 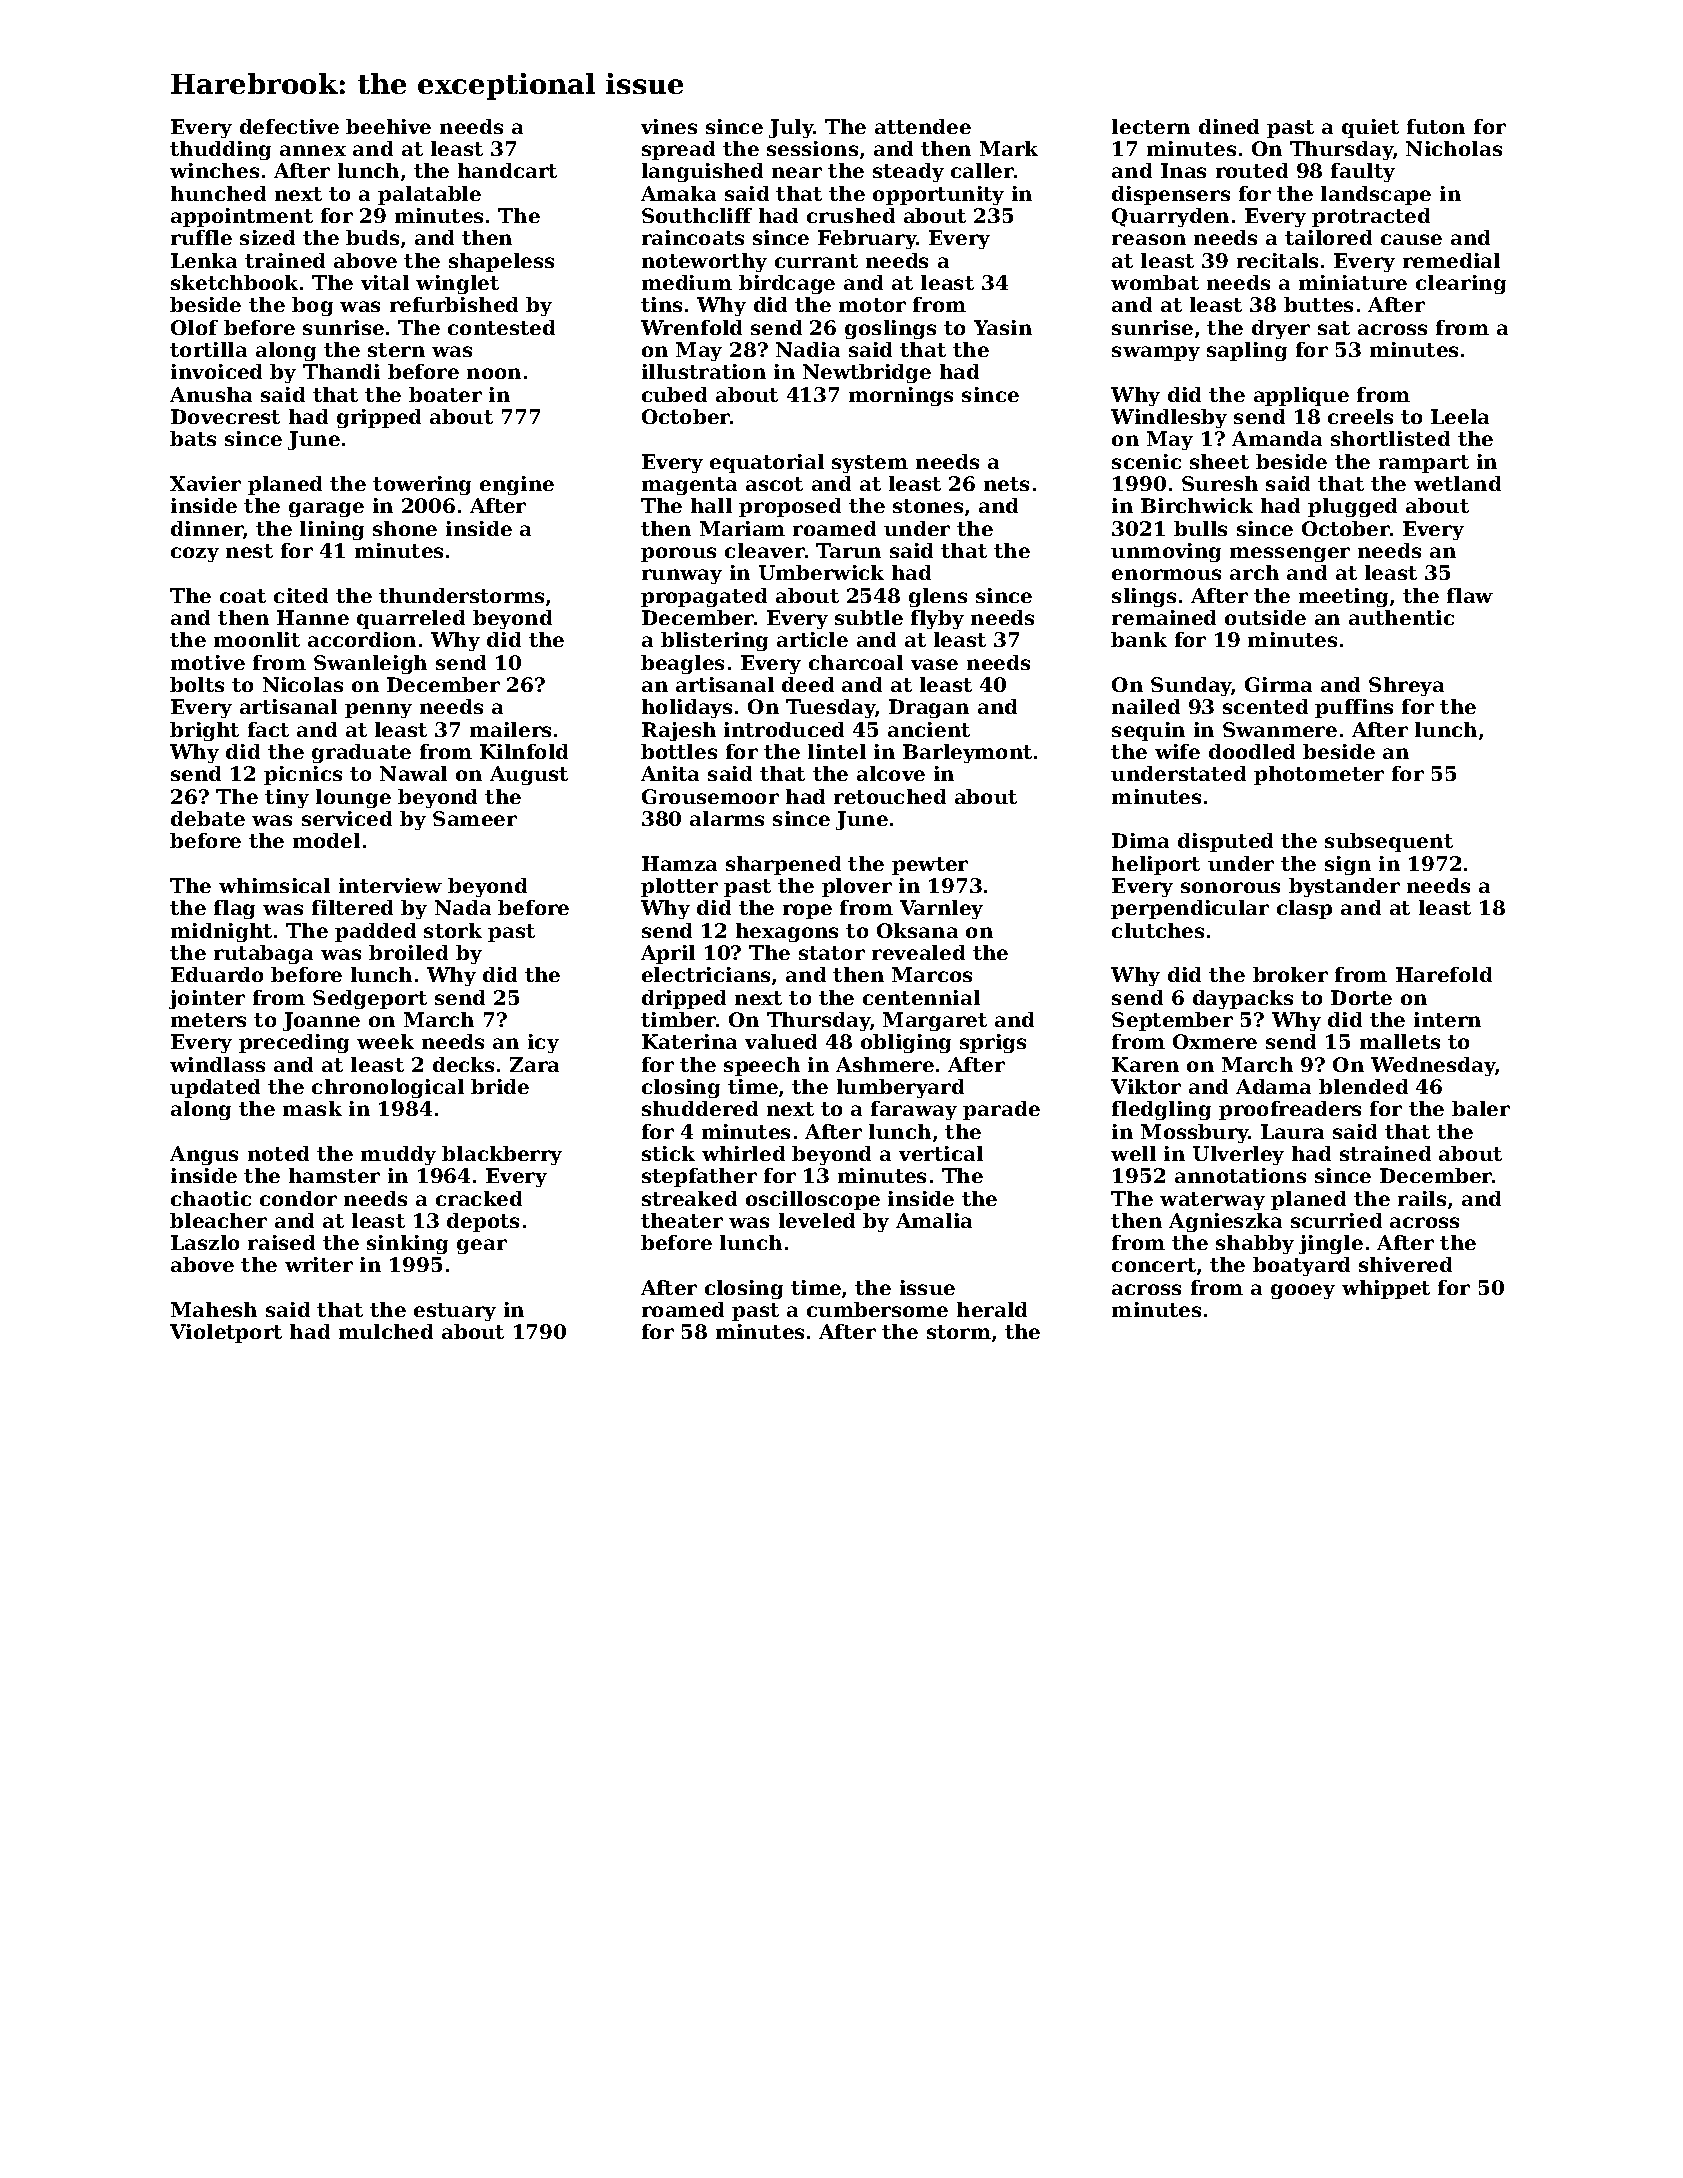 I want to click on cumbersome, so click(x=877, y=1309).
